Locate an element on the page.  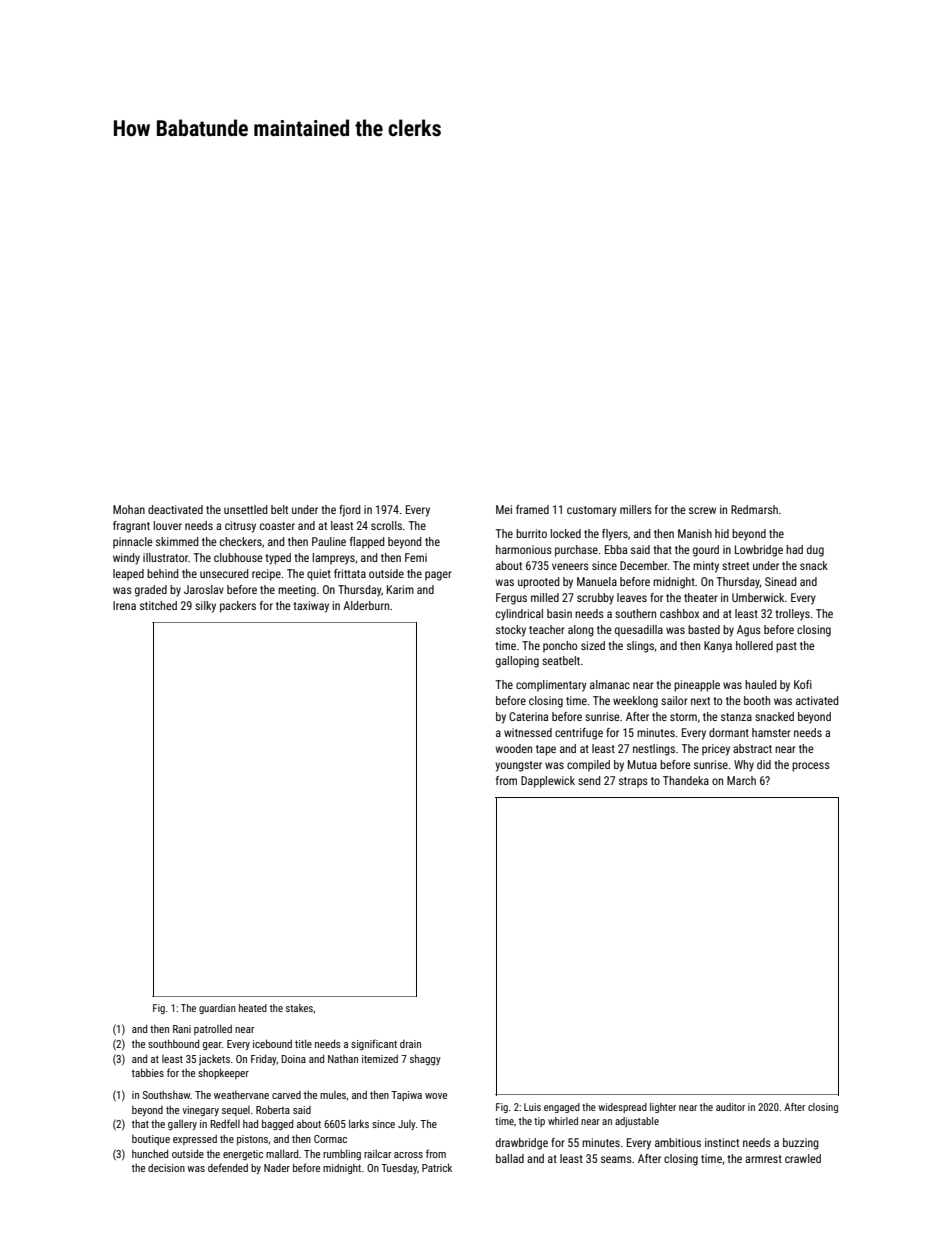
slings is located at coordinates (640, 647).
